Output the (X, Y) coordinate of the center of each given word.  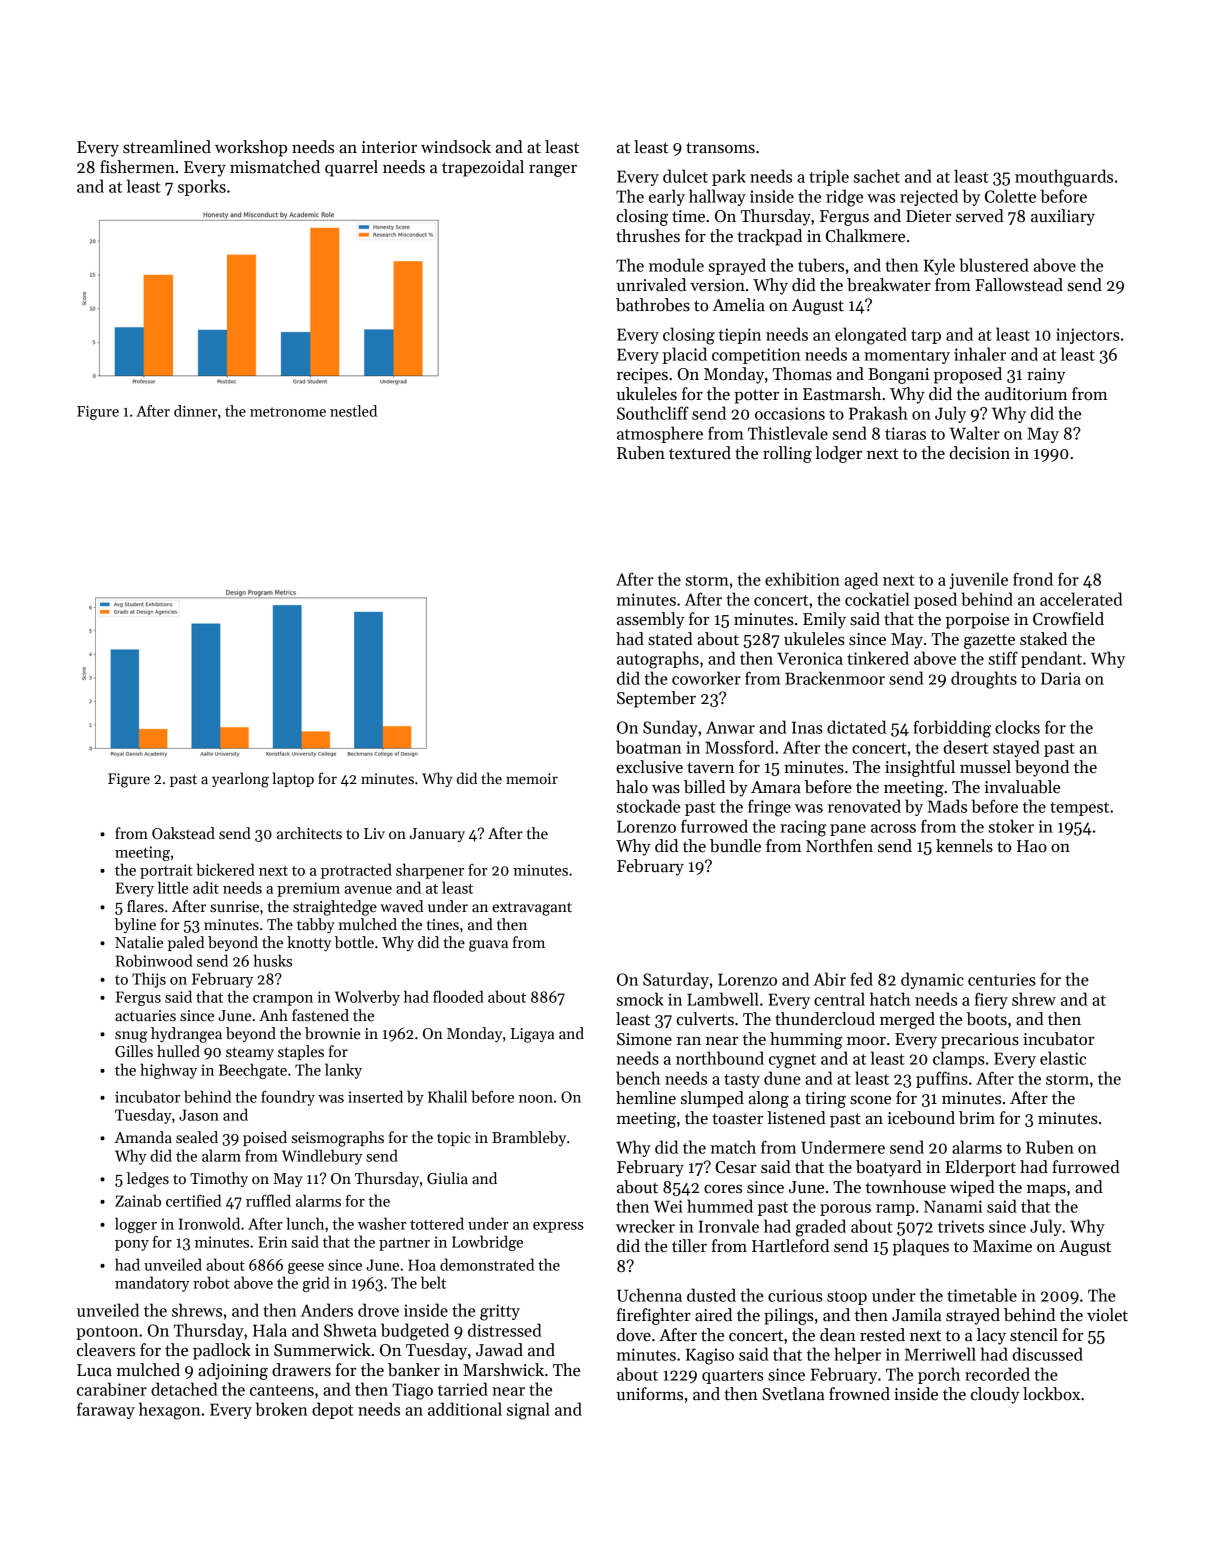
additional (465, 1409)
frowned (859, 1394)
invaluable (1022, 787)
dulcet (685, 176)
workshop (251, 148)
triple (829, 177)
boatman (649, 747)
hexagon (170, 1411)
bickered (225, 869)
